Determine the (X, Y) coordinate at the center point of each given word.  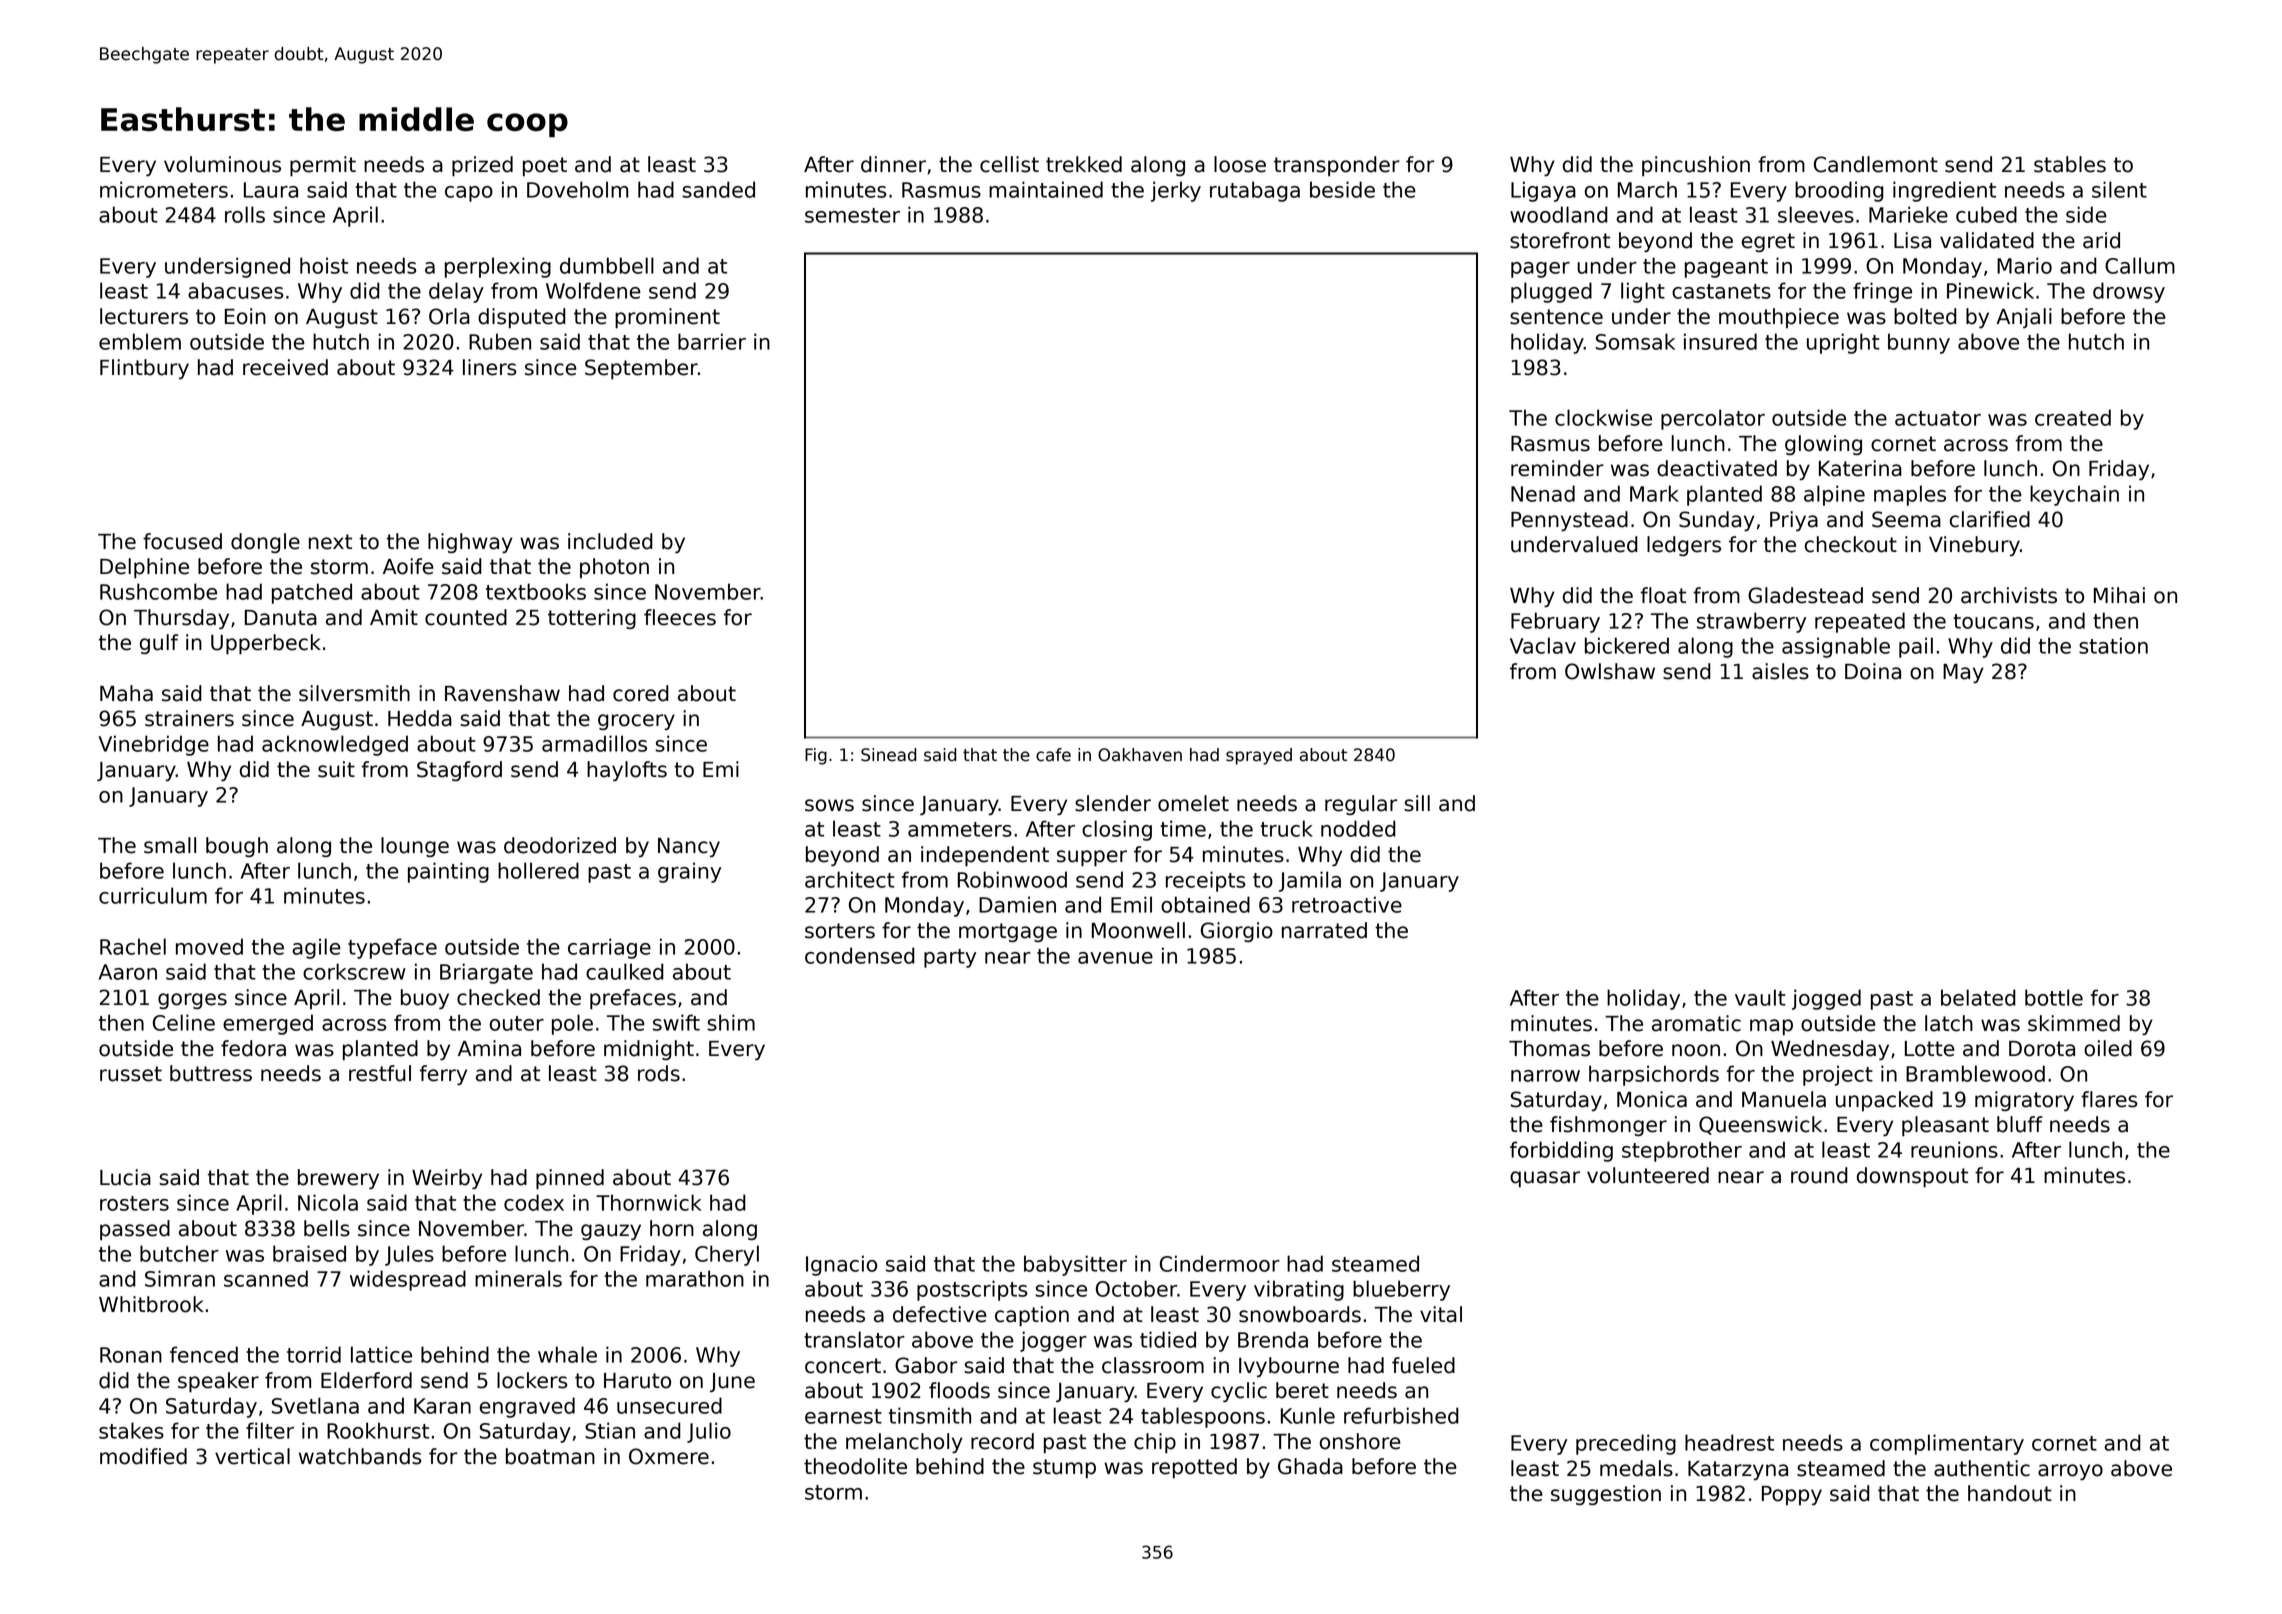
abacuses (236, 290)
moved (209, 946)
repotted (1194, 1468)
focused (182, 541)
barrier (712, 341)
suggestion (1606, 1495)
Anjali (2024, 318)
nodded (1358, 828)
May (1963, 673)
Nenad (1543, 493)
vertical (252, 1456)
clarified (1990, 519)
